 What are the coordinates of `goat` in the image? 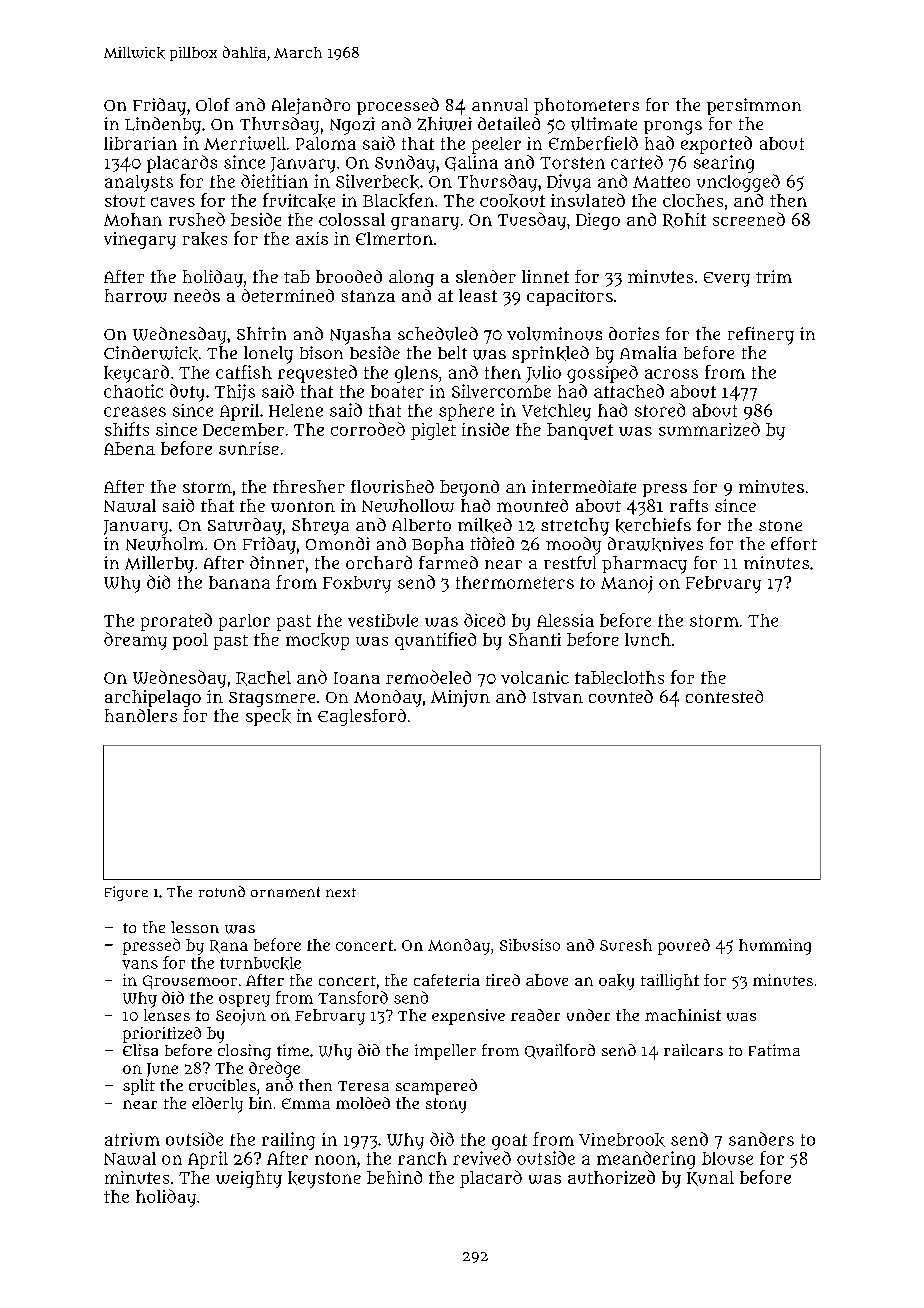 It's located at (509, 1142).
